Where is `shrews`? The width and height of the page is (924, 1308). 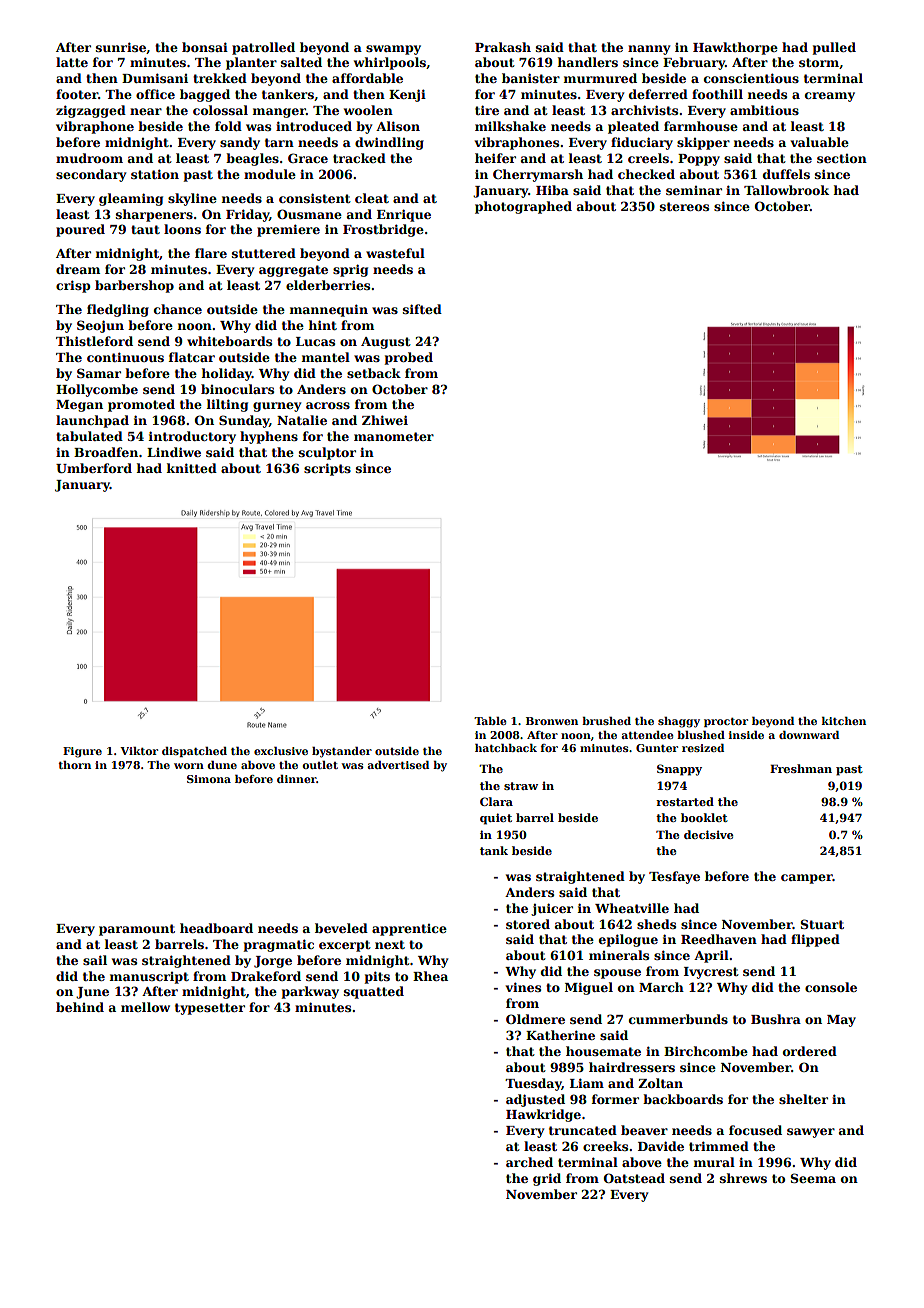 shrews is located at coordinates (743, 1178).
